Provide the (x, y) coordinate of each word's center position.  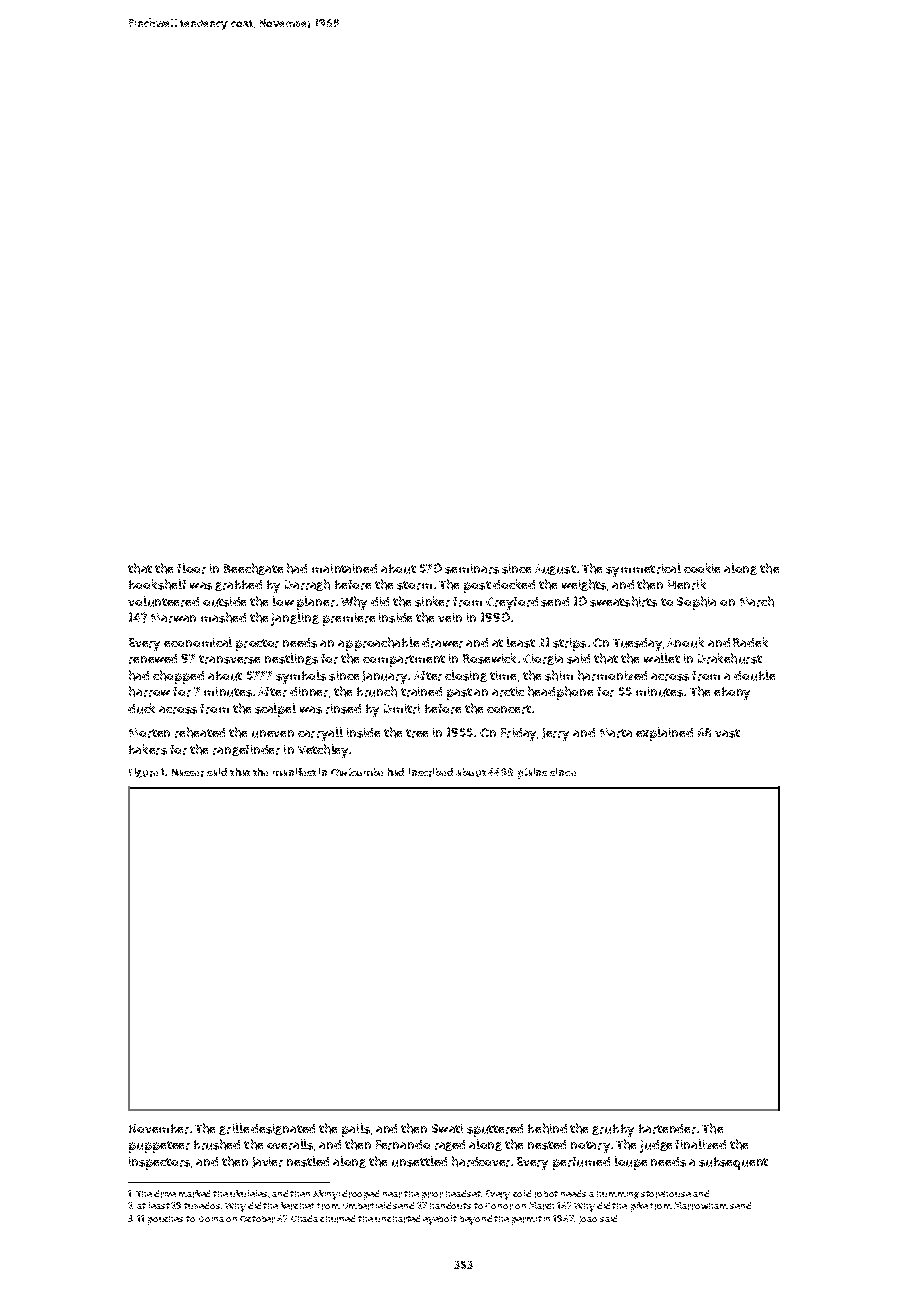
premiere (349, 619)
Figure (143, 773)
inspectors (159, 1163)
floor (191, 568)
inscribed (431, 772)
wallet (662, 658)
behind (547, 1128)
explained (664, 734)
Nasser (188, 773)
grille (234, 1129)
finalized (700, 1144)
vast (727, 733)
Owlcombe (357, 772)
